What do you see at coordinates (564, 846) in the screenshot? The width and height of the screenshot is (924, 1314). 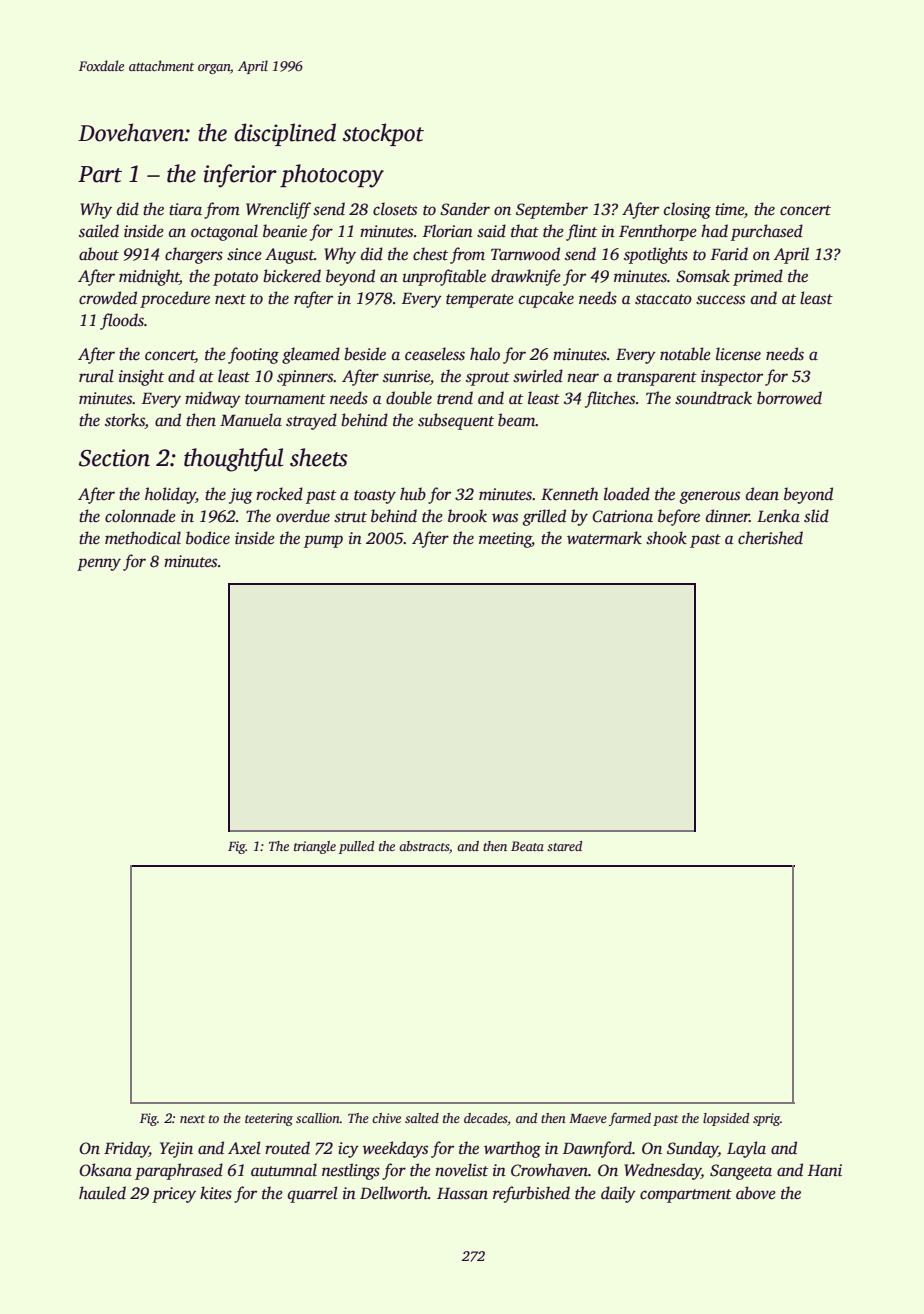 I see `stared` at bounding box center [564, 846].
